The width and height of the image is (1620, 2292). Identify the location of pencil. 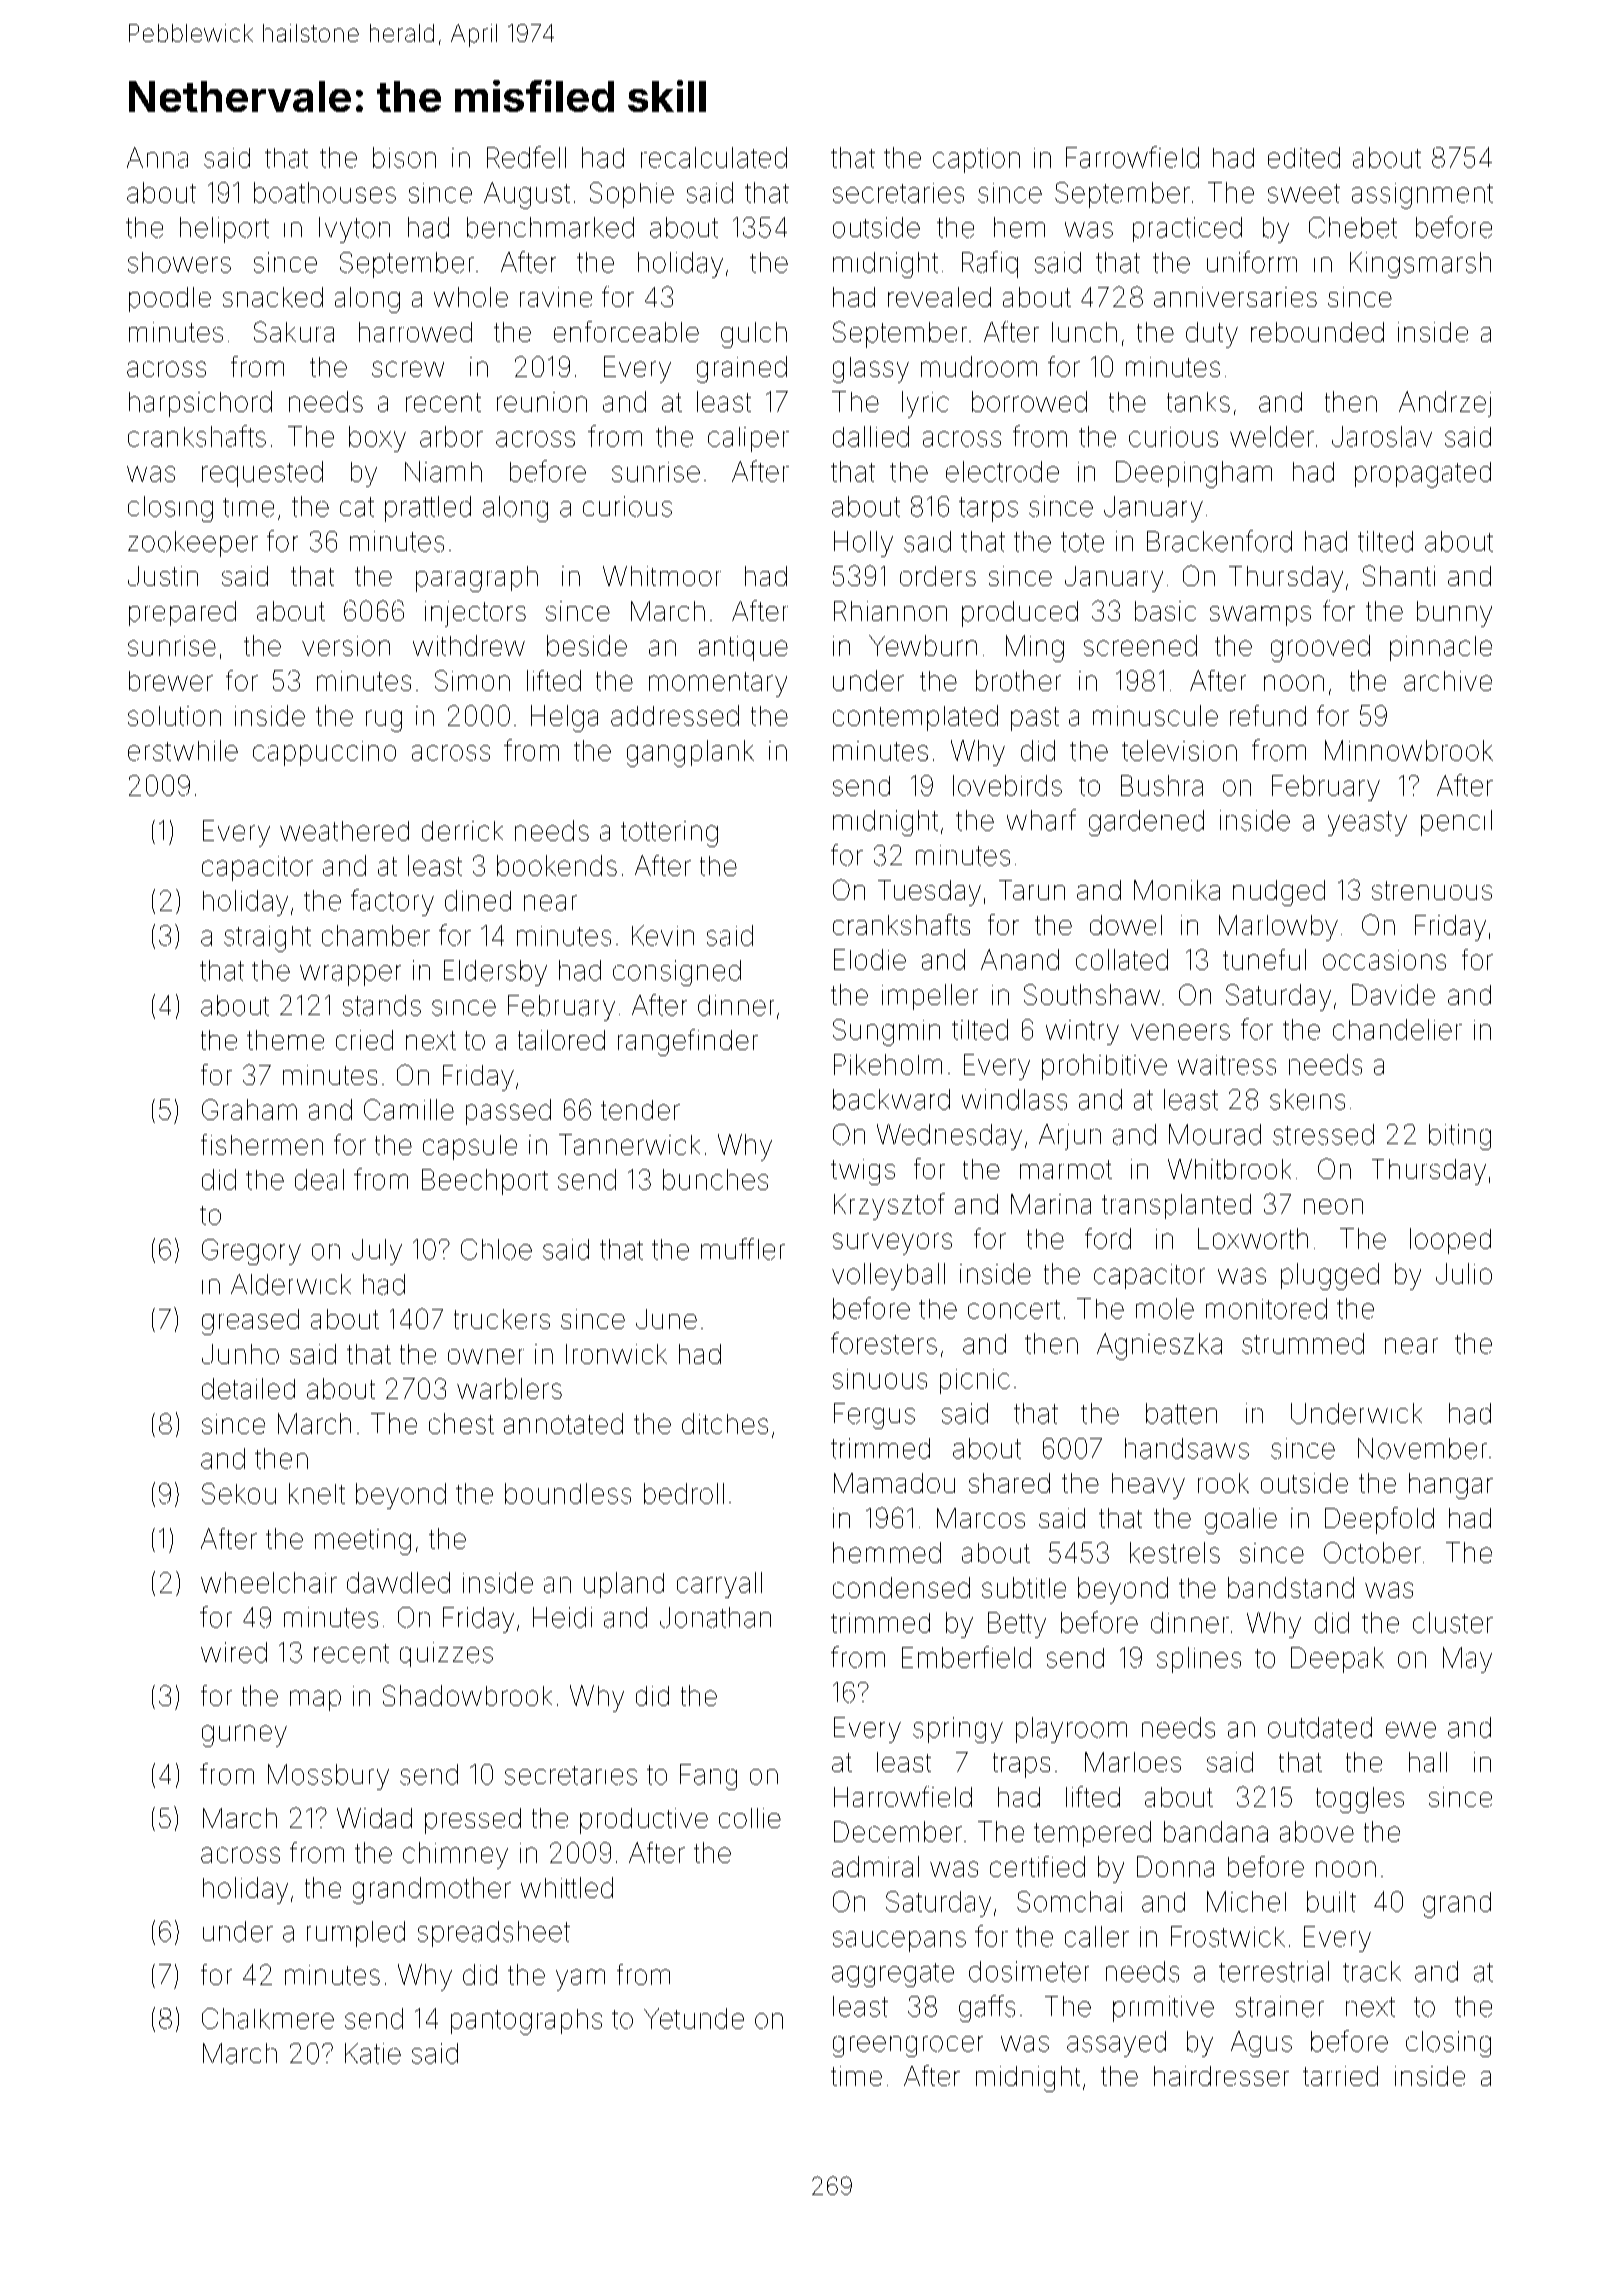
(1456, 823).
